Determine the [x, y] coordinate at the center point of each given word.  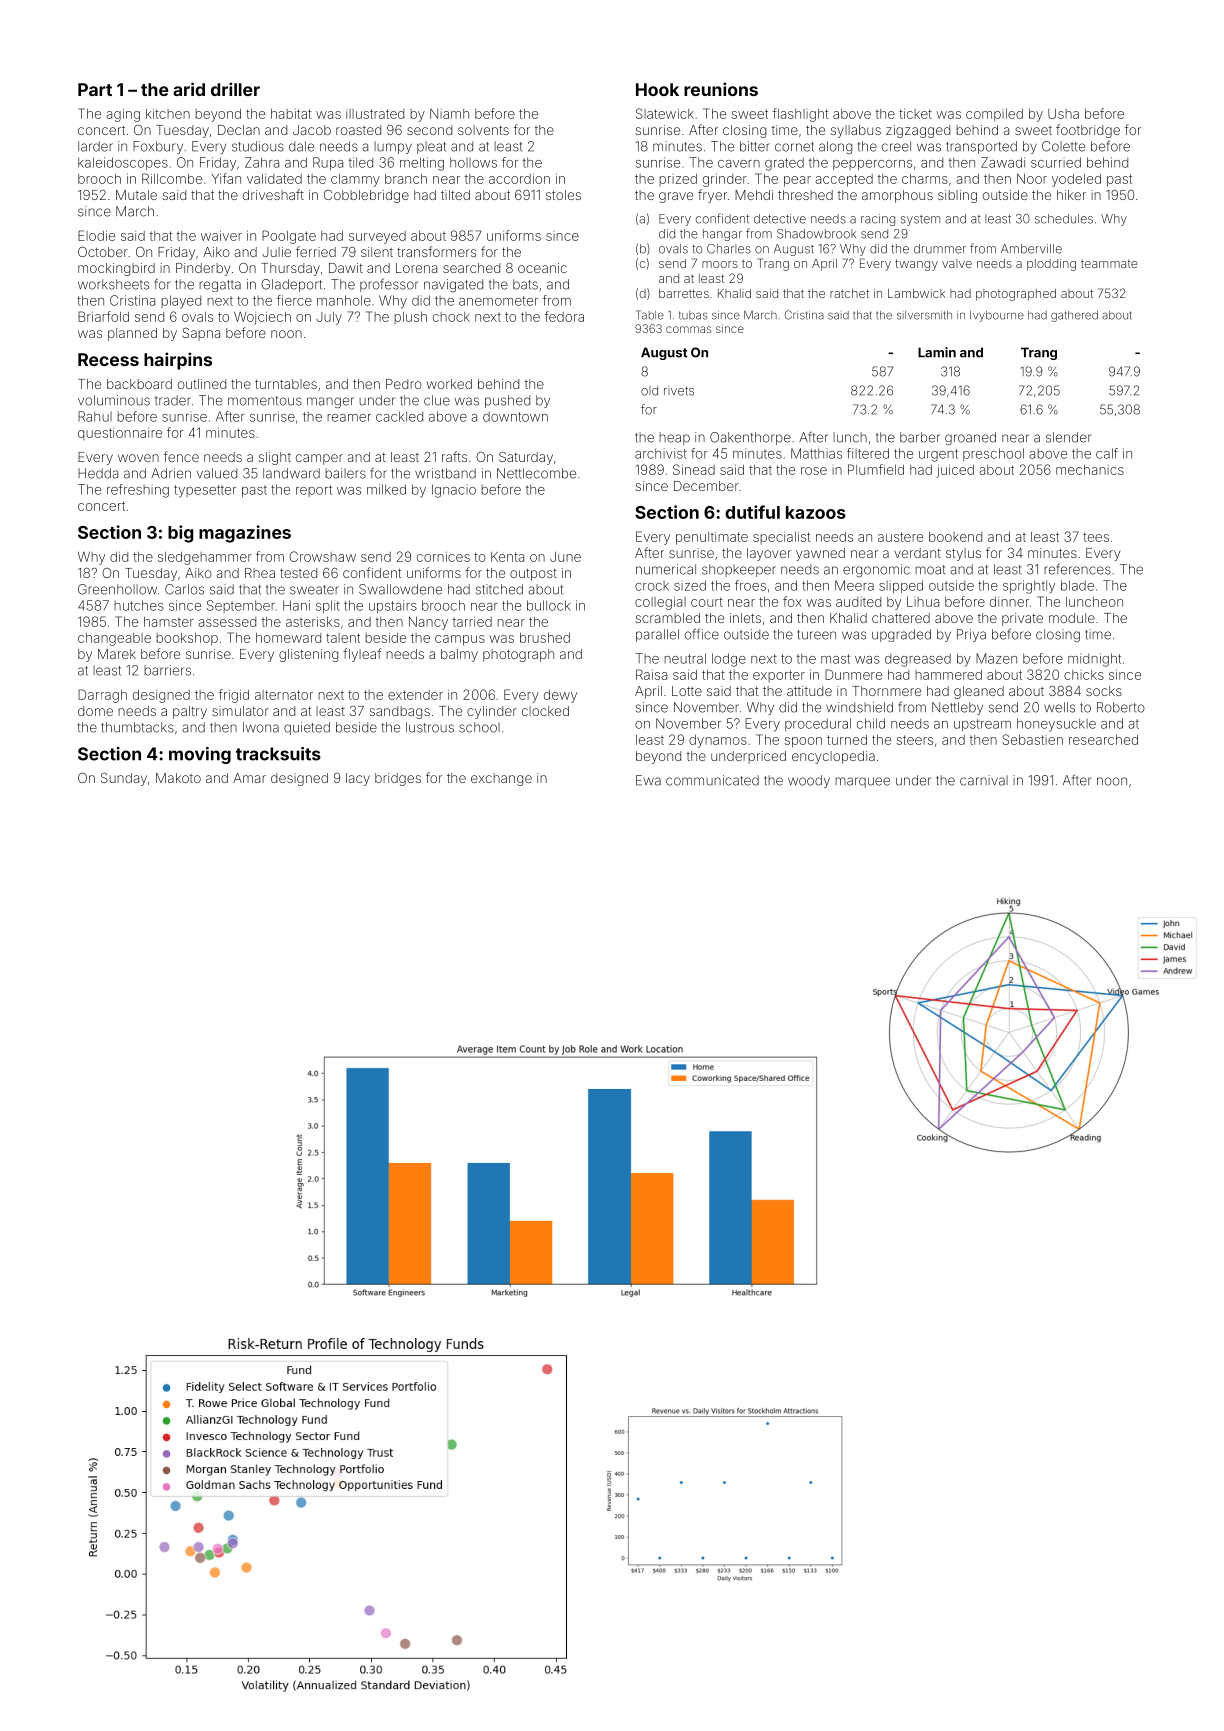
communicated [712, 780]
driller [235, 89]
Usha [1063, 114]
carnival [984, 780]
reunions [721, 89]
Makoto [178, 778]
